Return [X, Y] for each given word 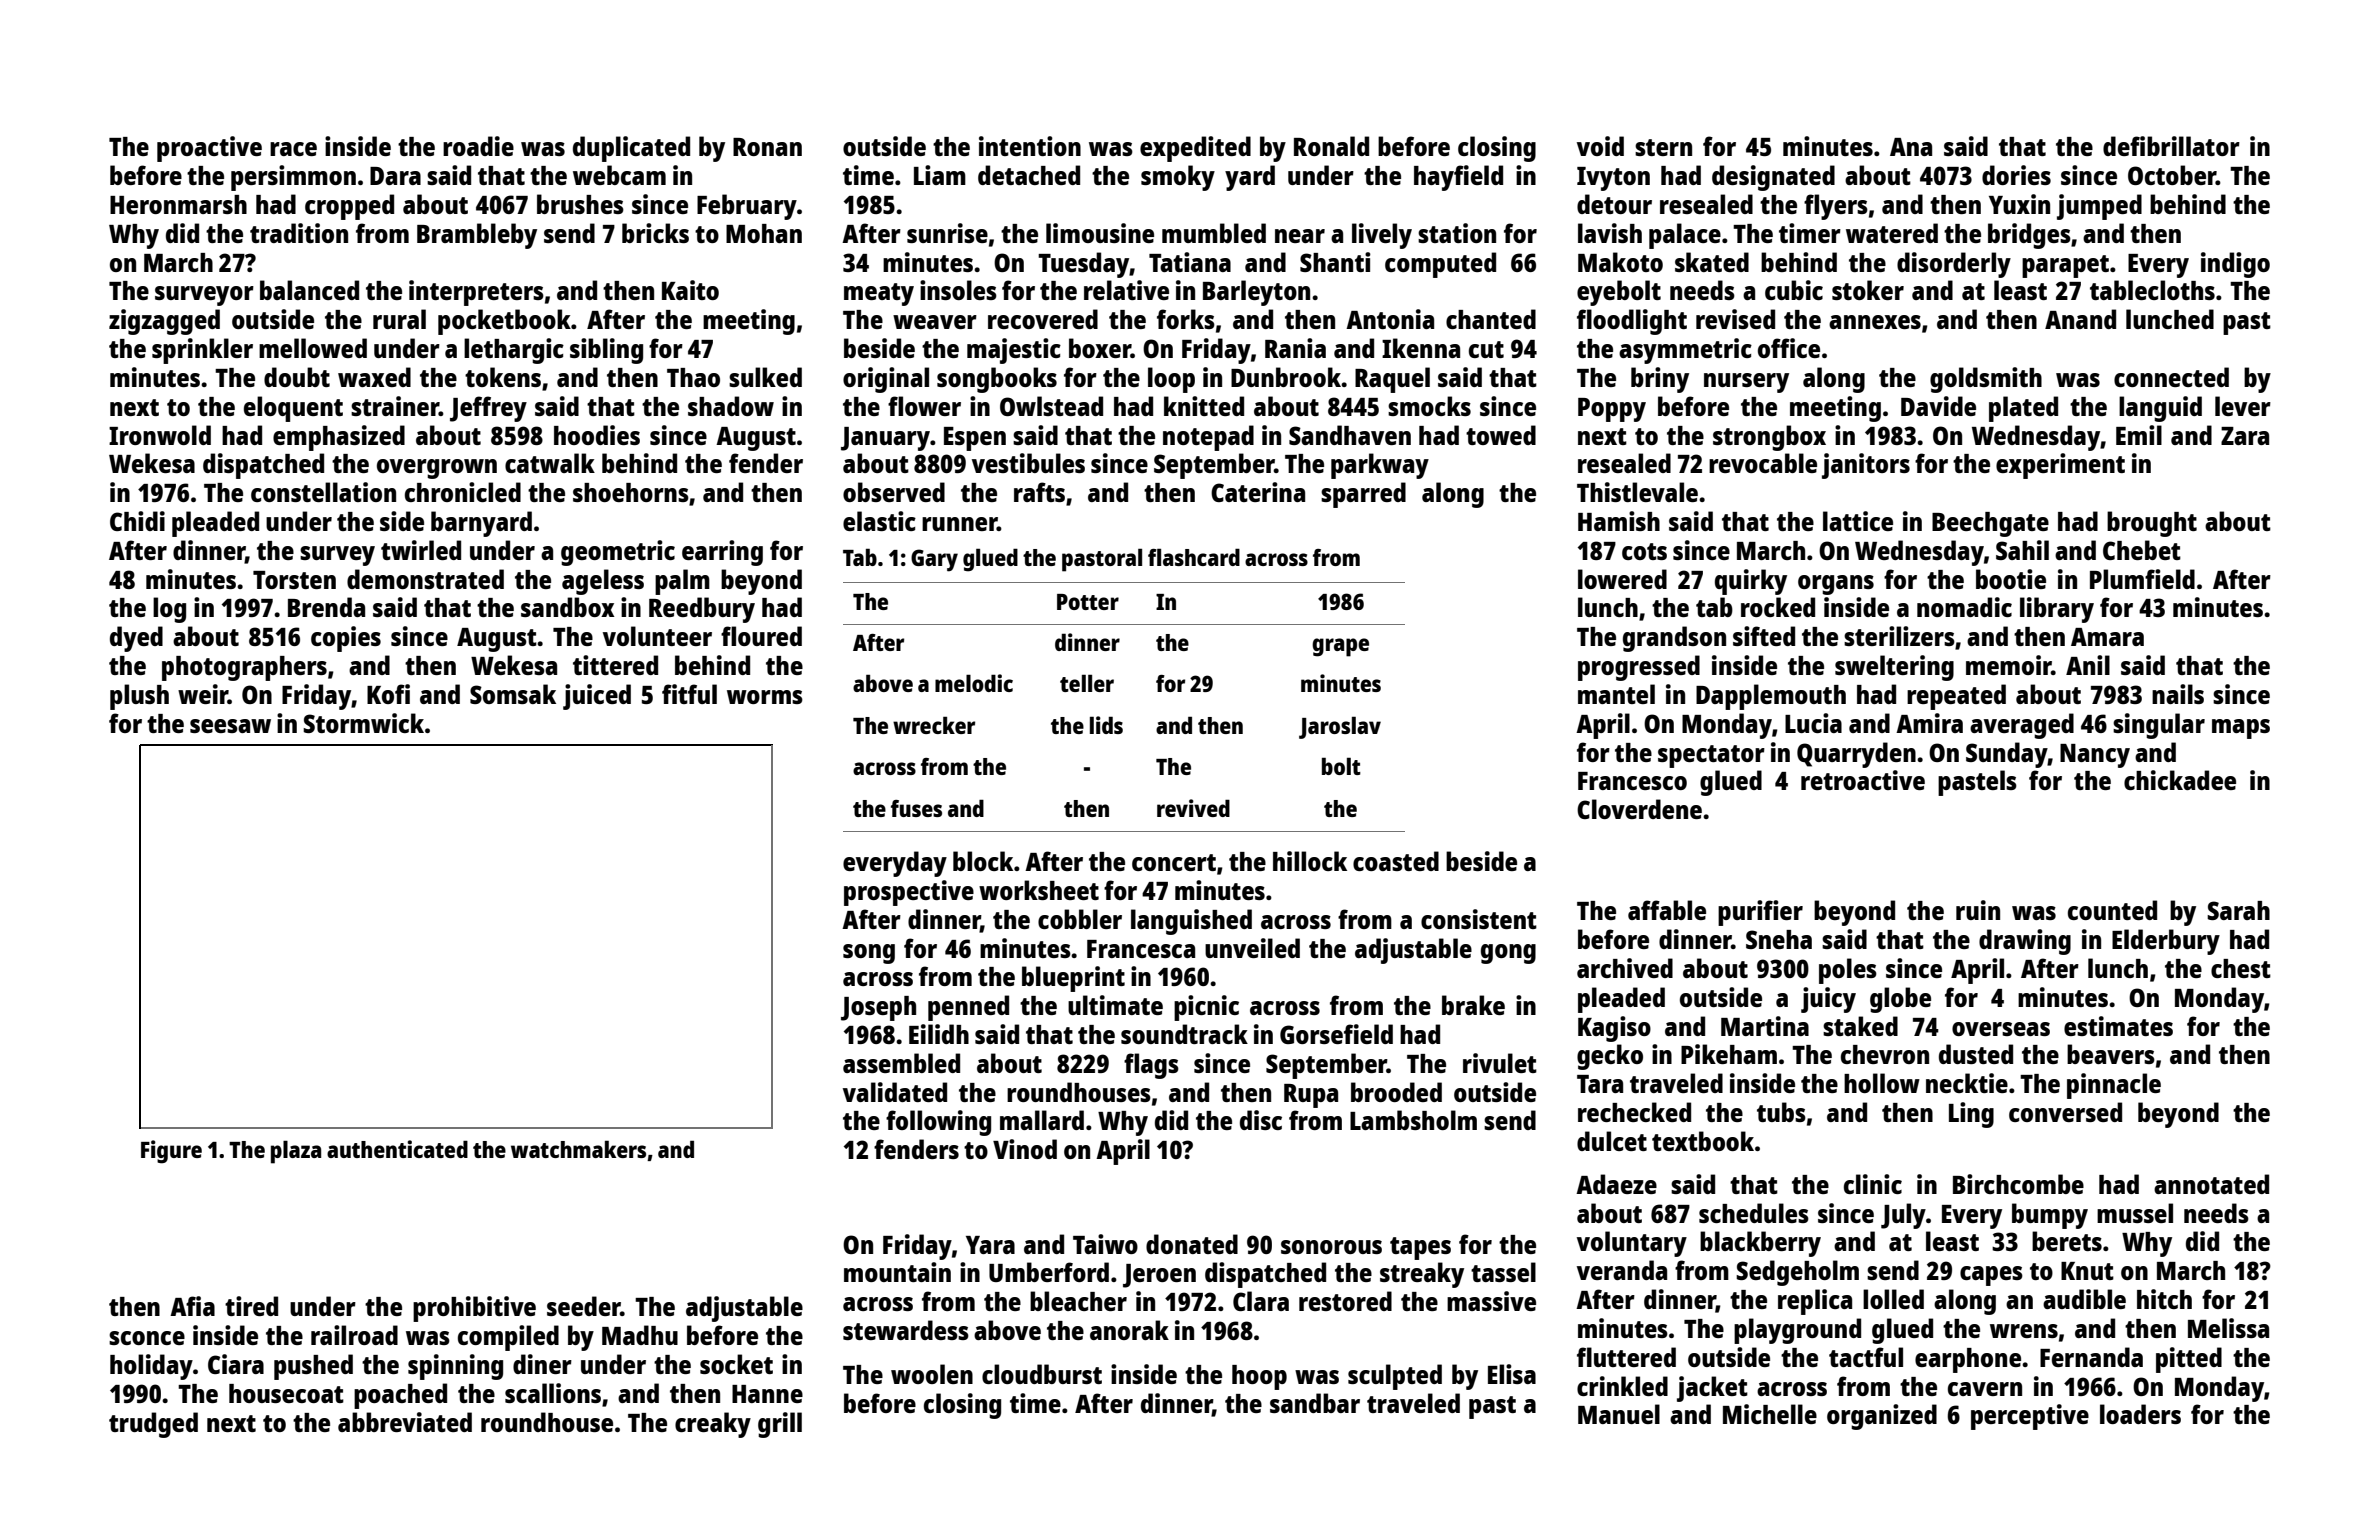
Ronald [1331, 146]
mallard [1042, 1120]
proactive [209, 149]
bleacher [1078, 1301]
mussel [2135, 1213]
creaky [713, 1425]
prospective [909, 893]
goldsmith [1986, 380]
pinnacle [2114, 1086]
